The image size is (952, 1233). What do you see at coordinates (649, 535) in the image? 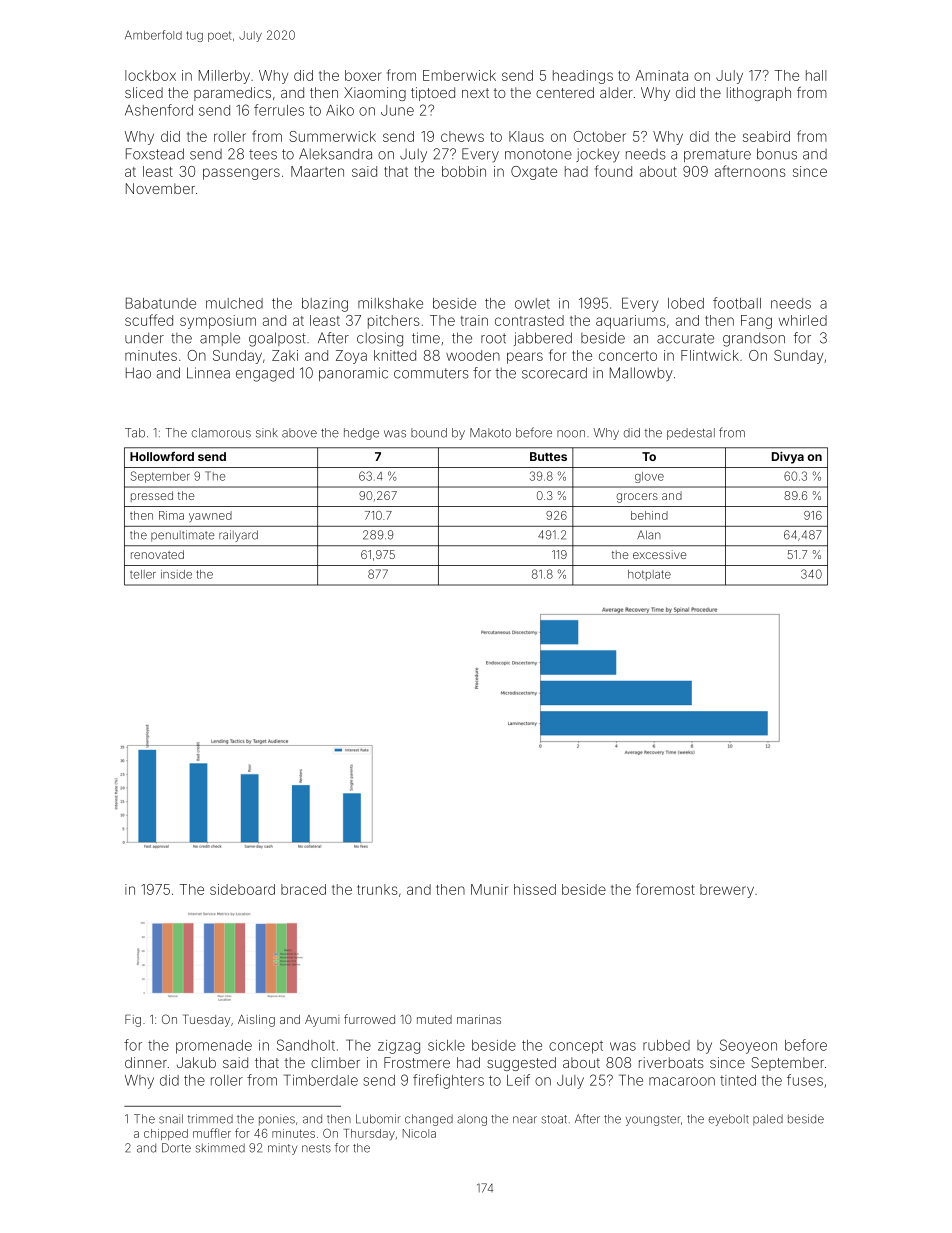
I see `Alan` at bounding box center [649, 535].
